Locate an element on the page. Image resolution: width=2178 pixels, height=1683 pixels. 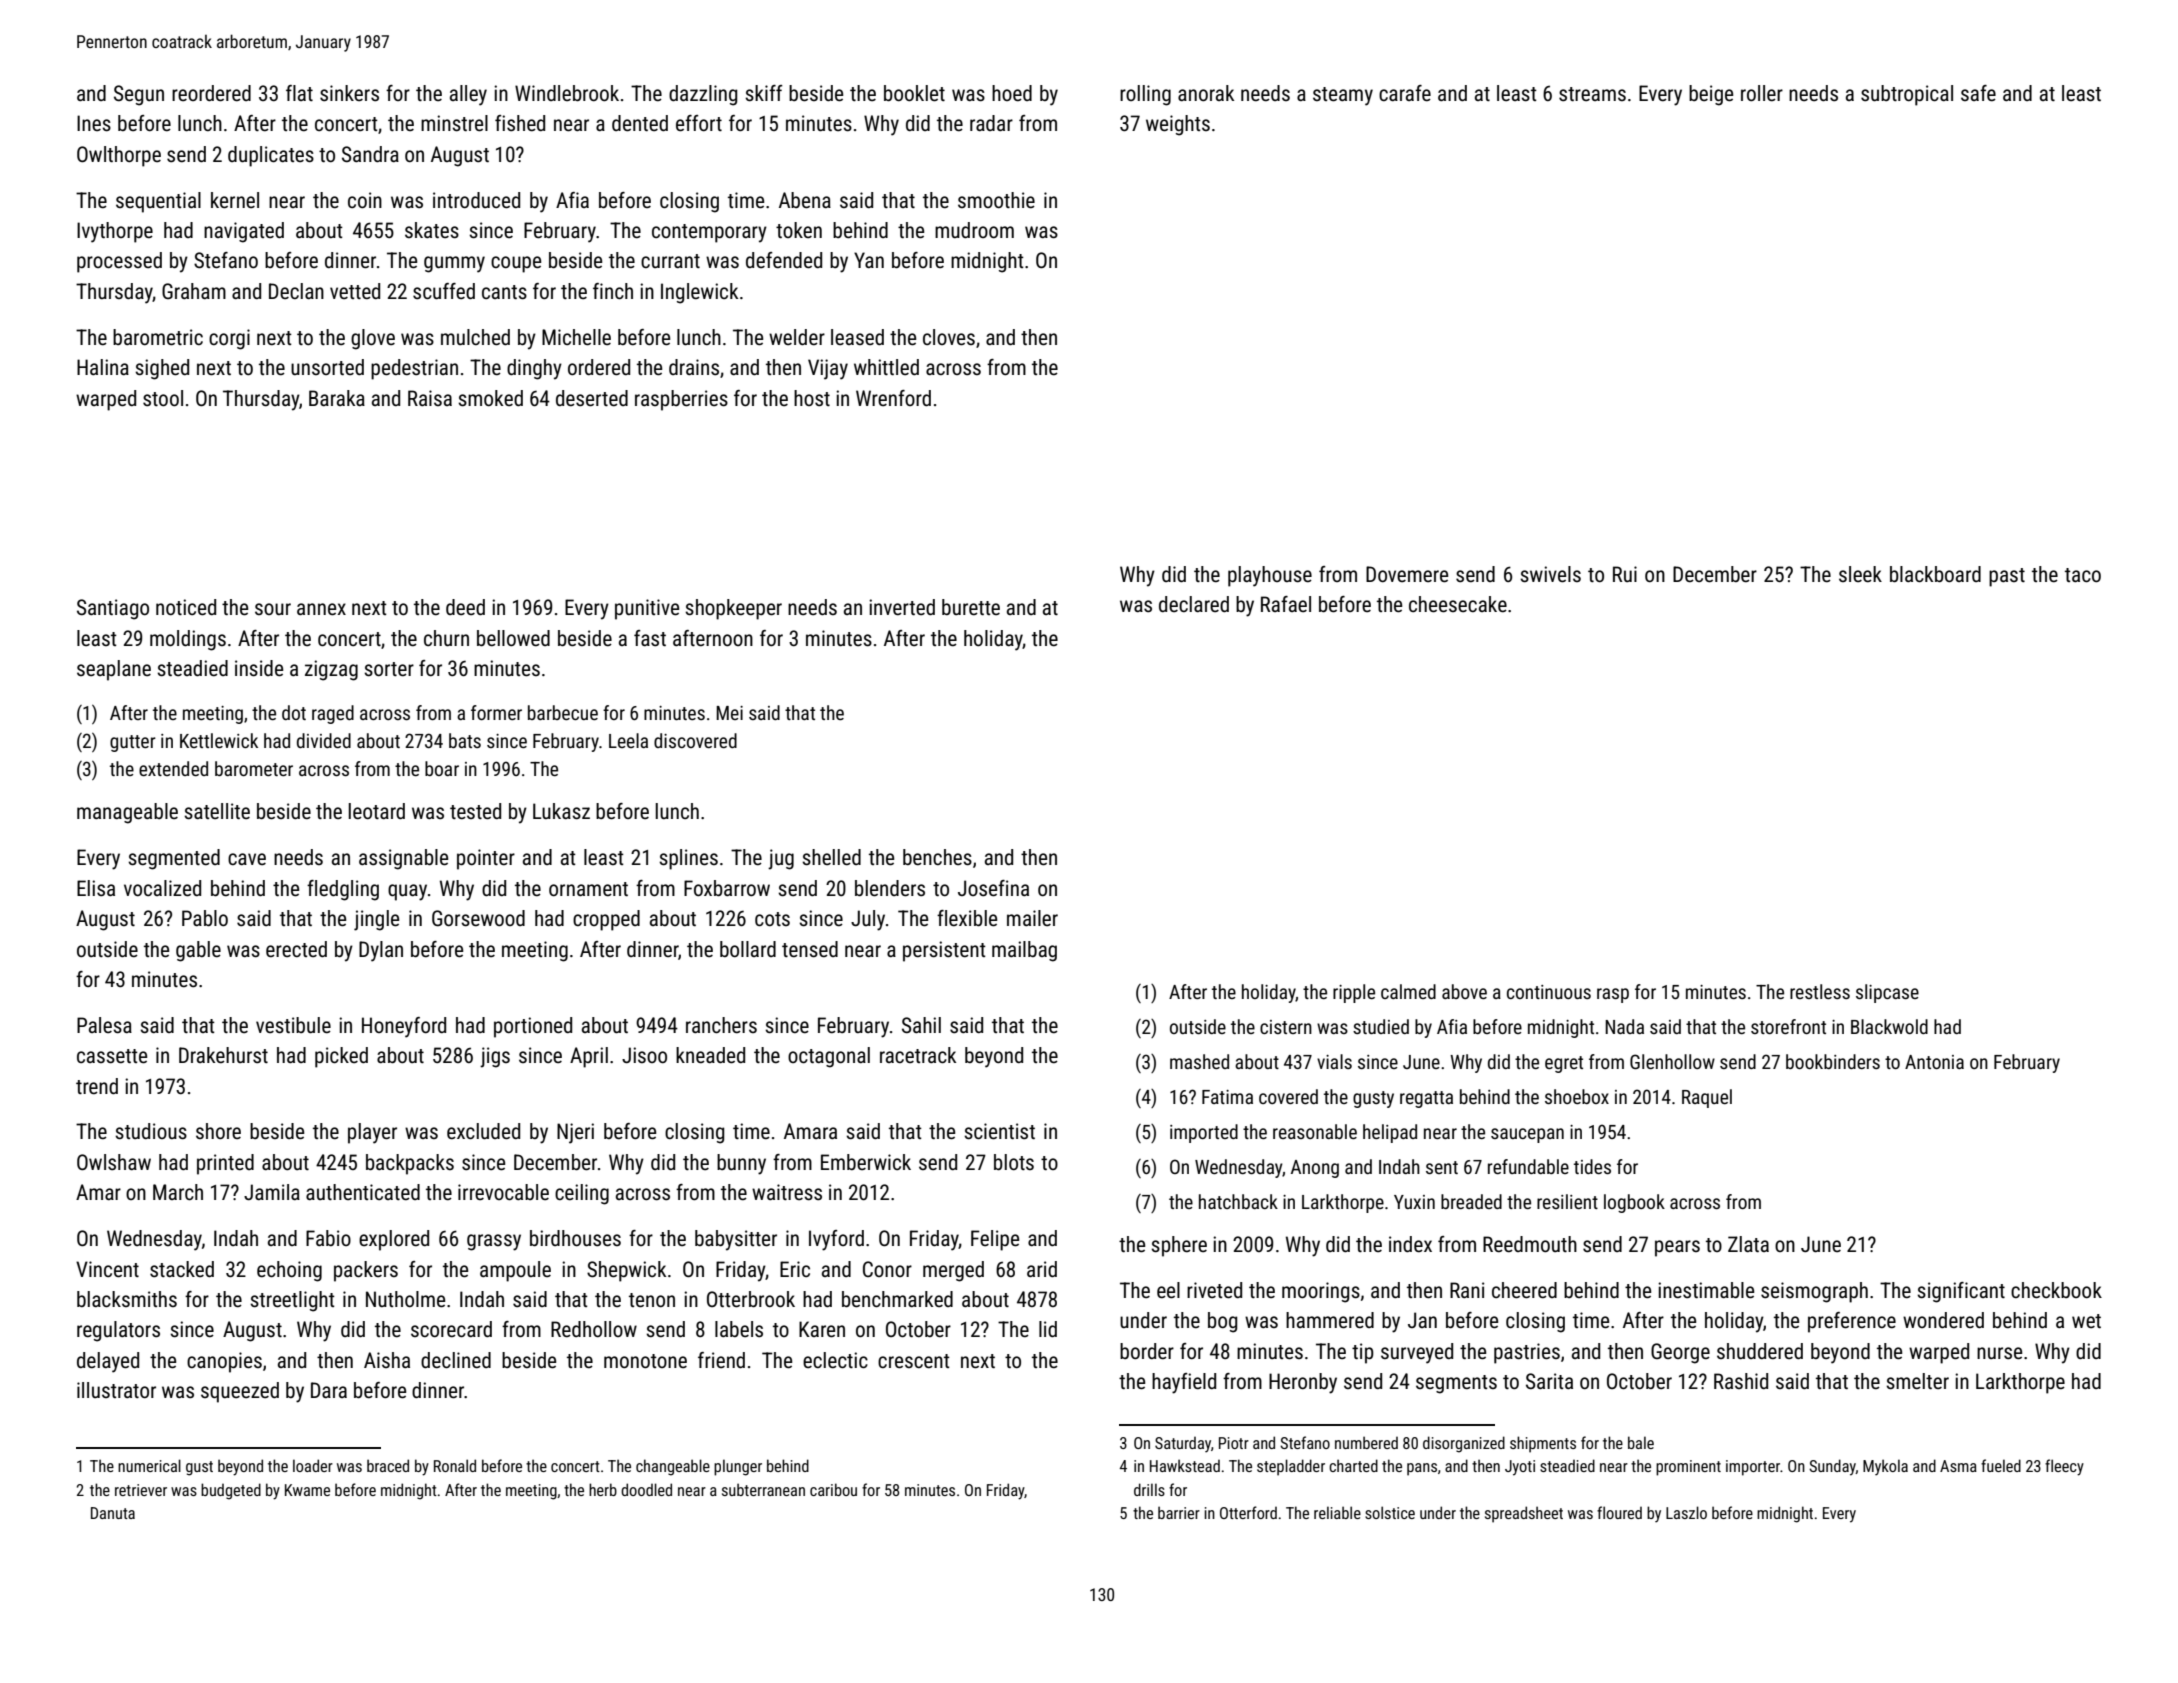
hoed is located at coordinates (1012, 93).
